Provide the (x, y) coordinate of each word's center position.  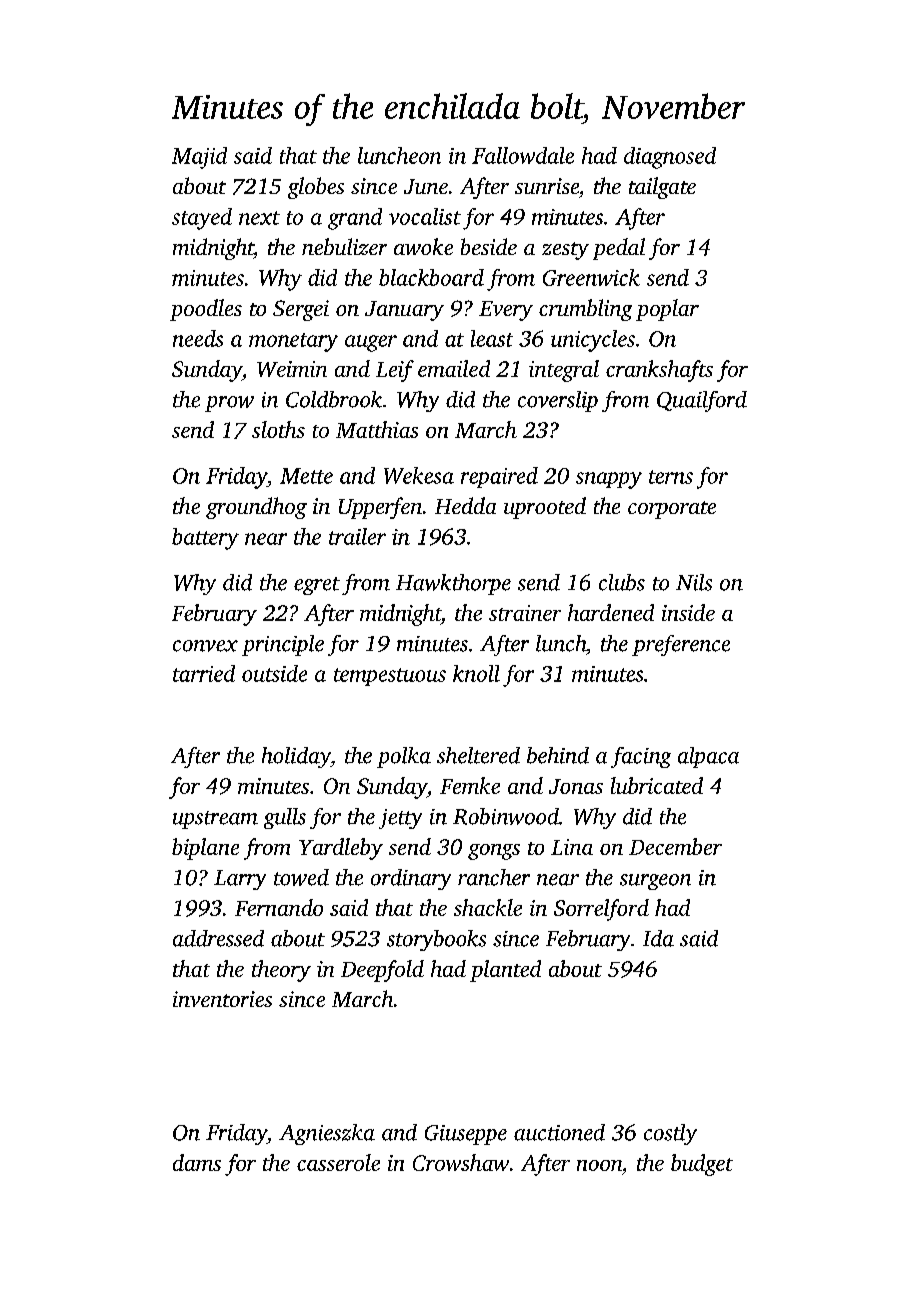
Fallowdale (523, 155)
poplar (667, 310)
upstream (215, 820)
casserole (338, 1162)
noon (599, 1165)
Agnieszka (327, 1134)
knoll (476, 673)
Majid (199, 158)
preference (681, 645)
